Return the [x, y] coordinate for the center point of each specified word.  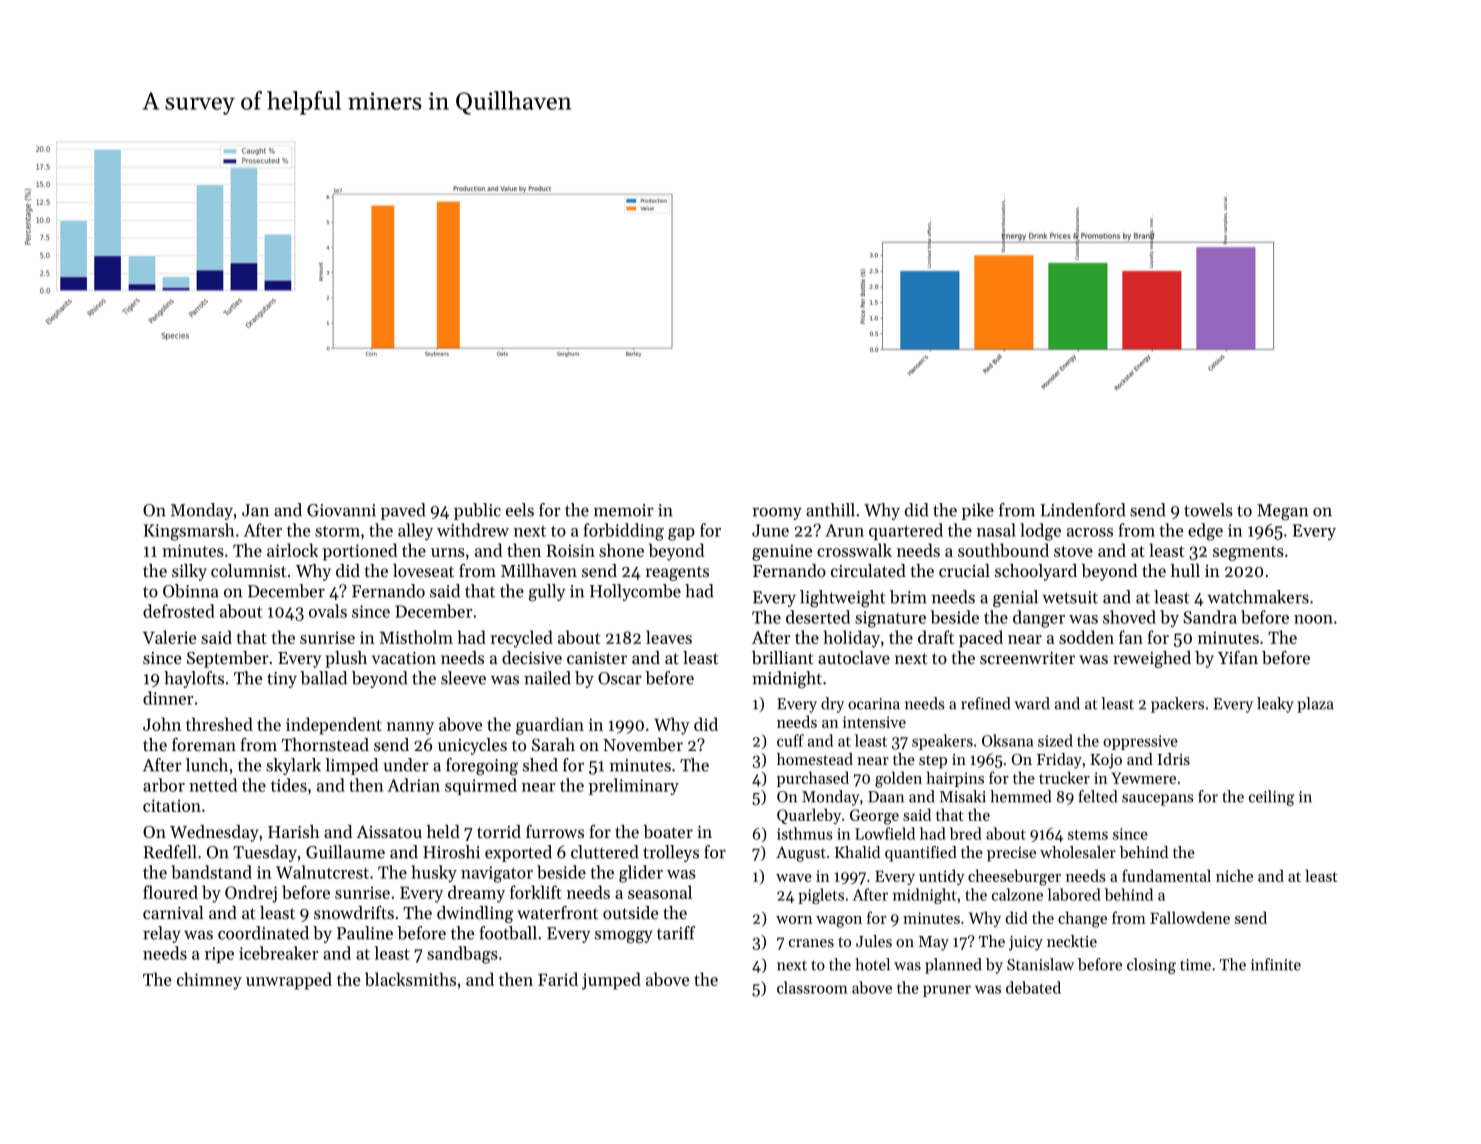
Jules [874, 941]
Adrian [414, 785]
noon [1313, 619]
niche [1234, 875]
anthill [830, 510]
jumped [611, 981]
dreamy [476, 894]
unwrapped [289, 981]
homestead [815, 759]
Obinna [191, 591]
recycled [521, 639]
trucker [1064, 777]
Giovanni [341, 510]
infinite [1276, 964]
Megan [1282, 512]
